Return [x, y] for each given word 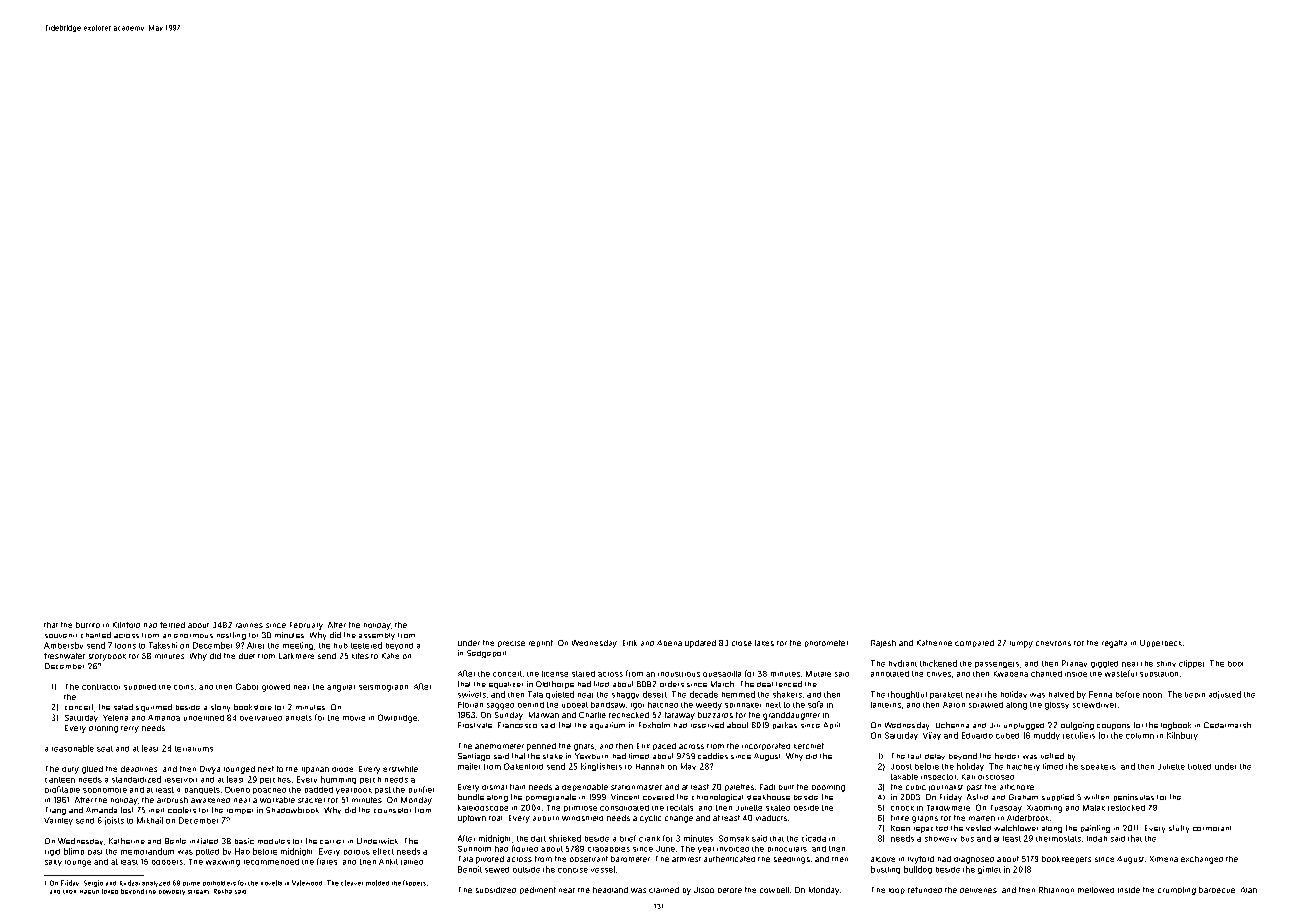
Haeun [89, 892]
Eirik [630, 643]
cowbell [774, 890]
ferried [172, 625]
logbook [1176, 726]
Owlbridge [397, 718]
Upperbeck [1161, 643]
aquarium [607, 726]
